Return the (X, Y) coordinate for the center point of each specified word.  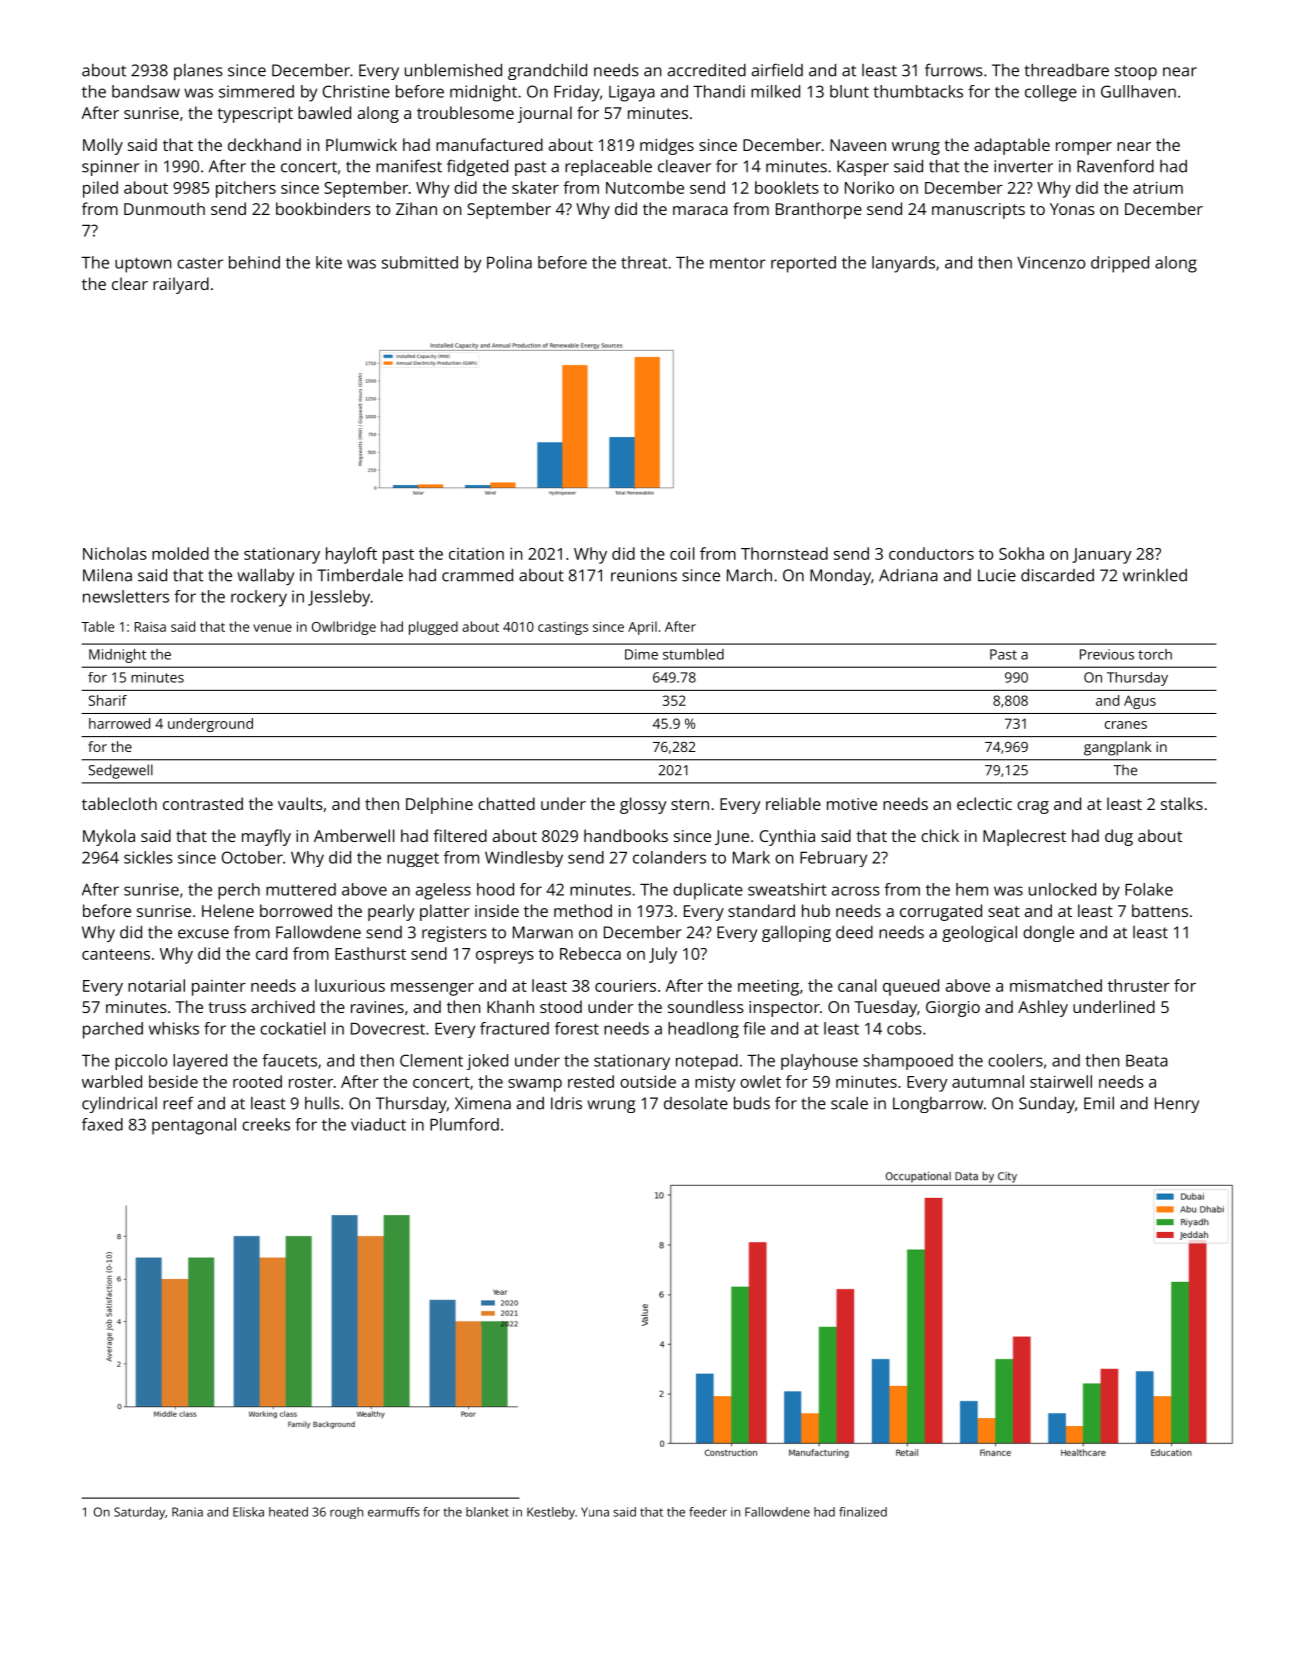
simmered (256, 91)
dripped (1120, 264)
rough (346, 1513)
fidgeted (477, 167)
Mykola (109, 837)
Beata (1147, 1061)
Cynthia (787, 837)
